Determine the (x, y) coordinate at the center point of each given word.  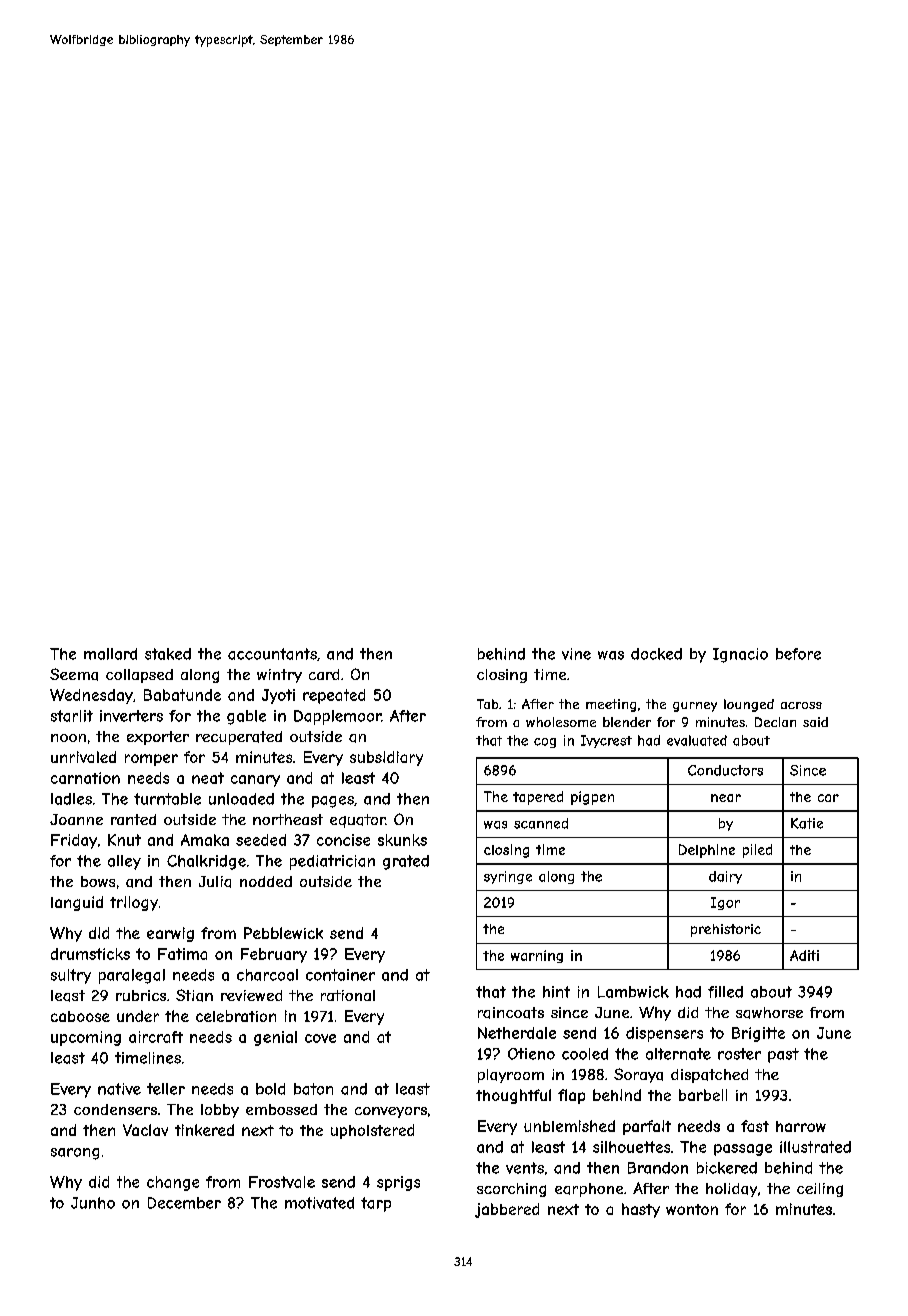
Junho (93, 1203)
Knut (124, 840)
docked (656, 654)
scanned (541, 823)
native (119, 1089)
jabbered (507, 1210)
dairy (725, 877)
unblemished (569, 1126)
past (783, 1055)
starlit (72, 716)
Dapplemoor (337, 717)
